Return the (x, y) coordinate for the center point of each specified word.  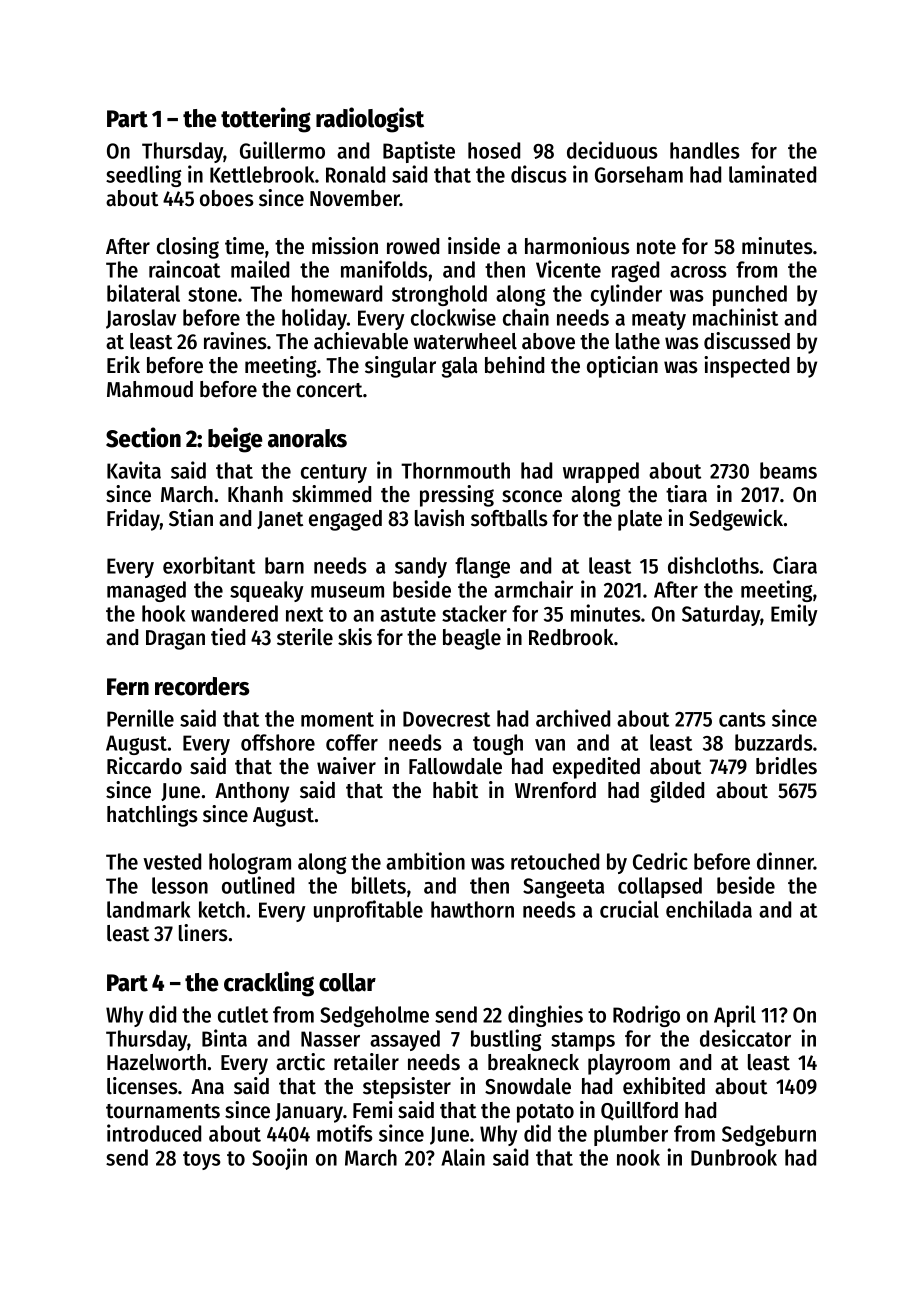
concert (329, 390)
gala (459, 367)
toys (202, 1160)
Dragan (175, 640)
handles (705, 150)
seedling (144, 176)
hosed (494, 150)
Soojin (279, 1159)
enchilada (709, 909)
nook (638, 1157)
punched (750, 295)
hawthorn (472, 909)
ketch (222, 909)
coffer (352, 742)
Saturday (721, 615)
